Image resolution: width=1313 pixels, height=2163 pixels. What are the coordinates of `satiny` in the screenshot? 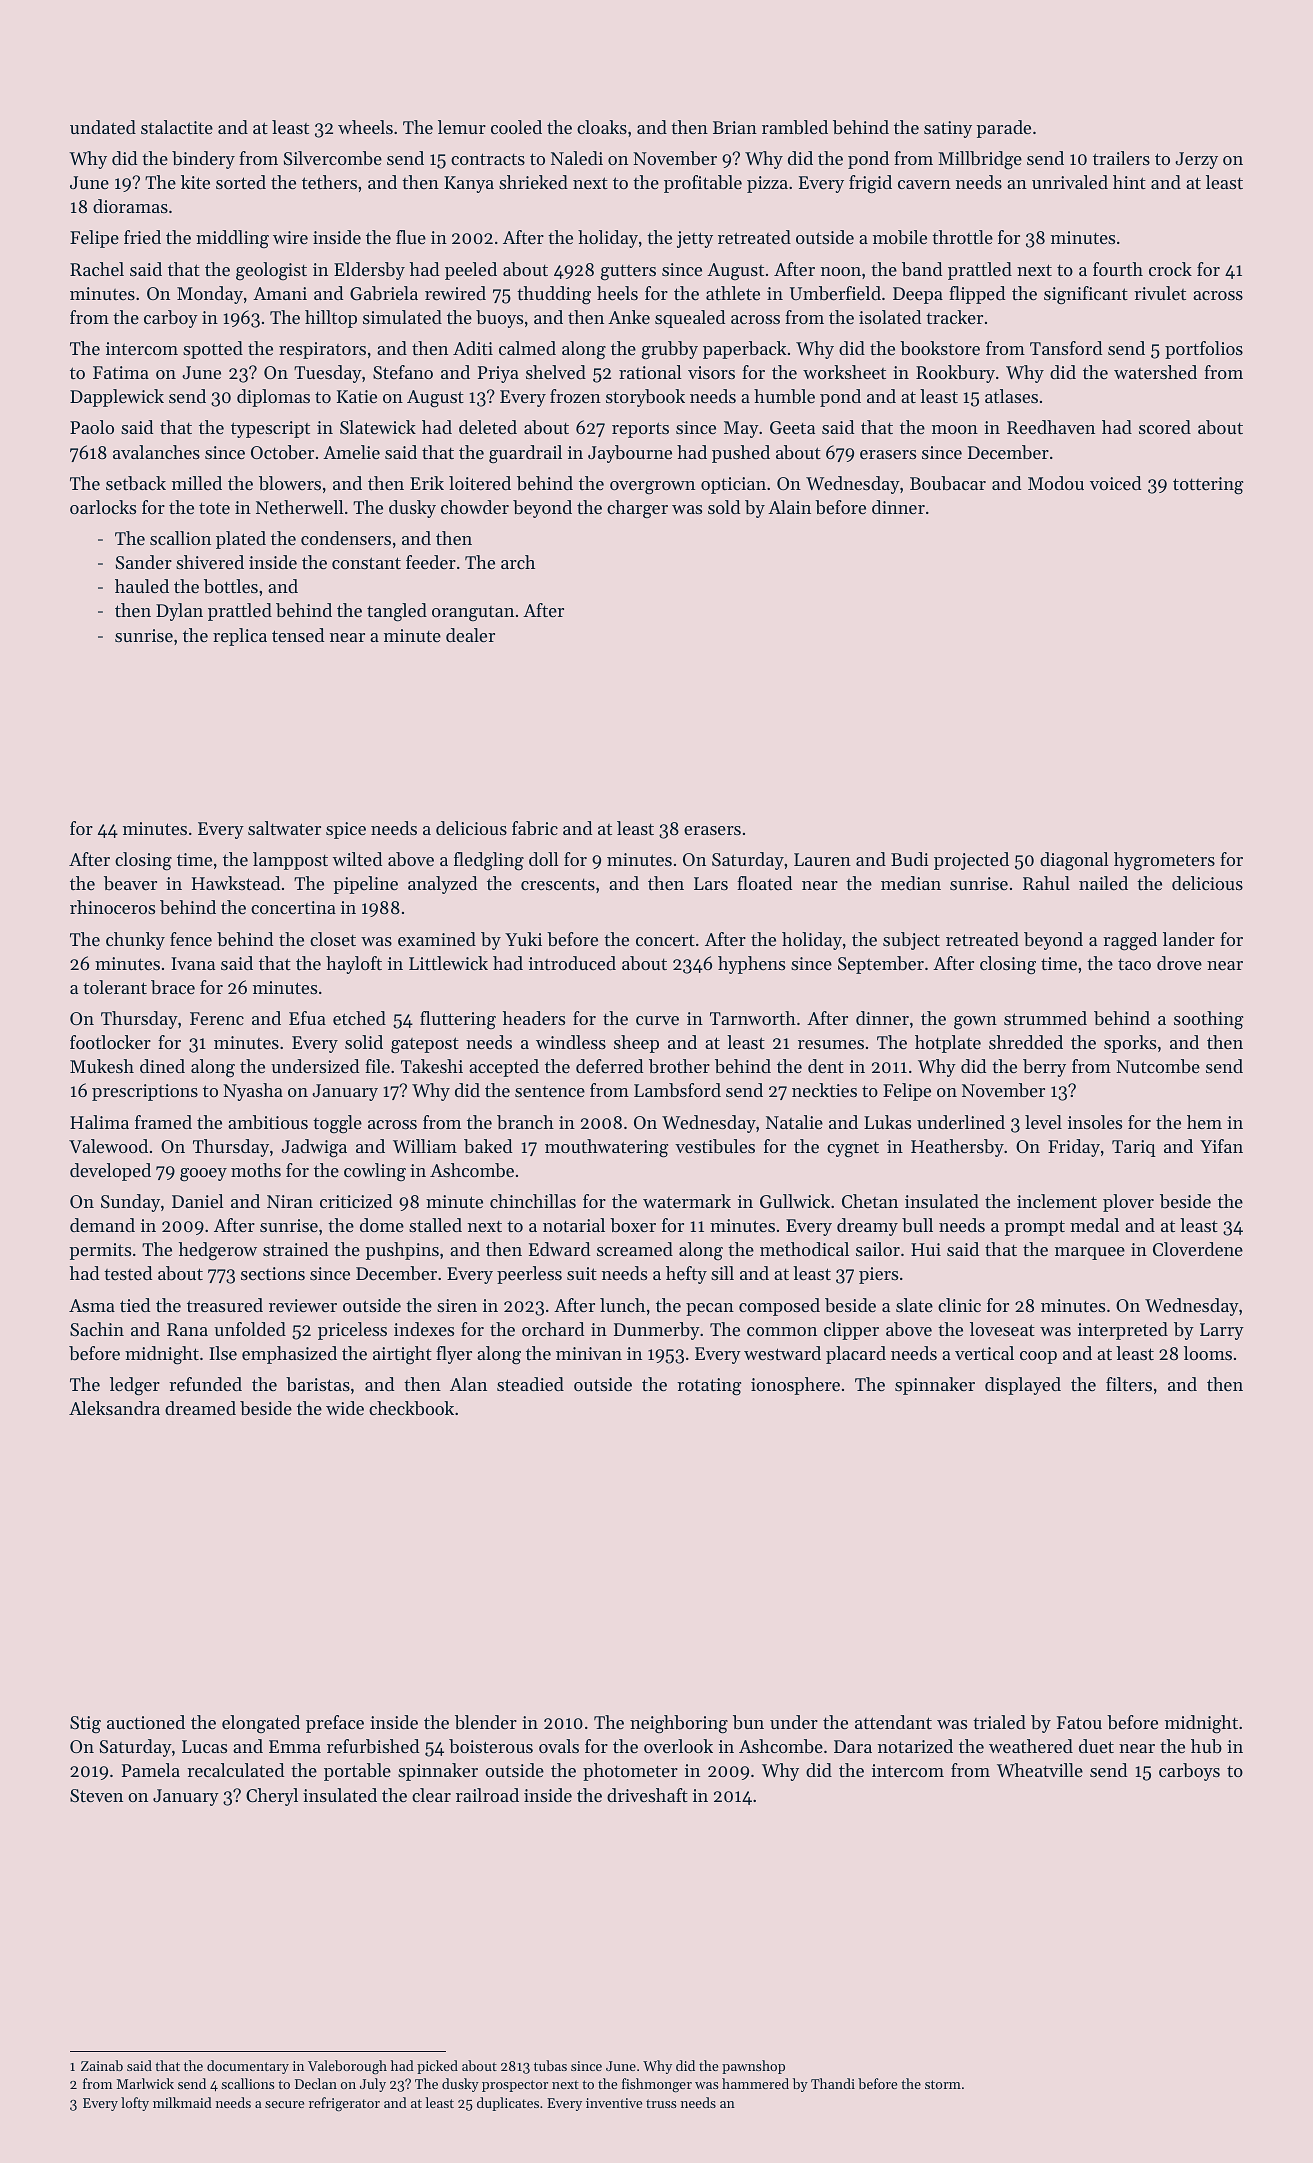 It's located at (948, 129).
